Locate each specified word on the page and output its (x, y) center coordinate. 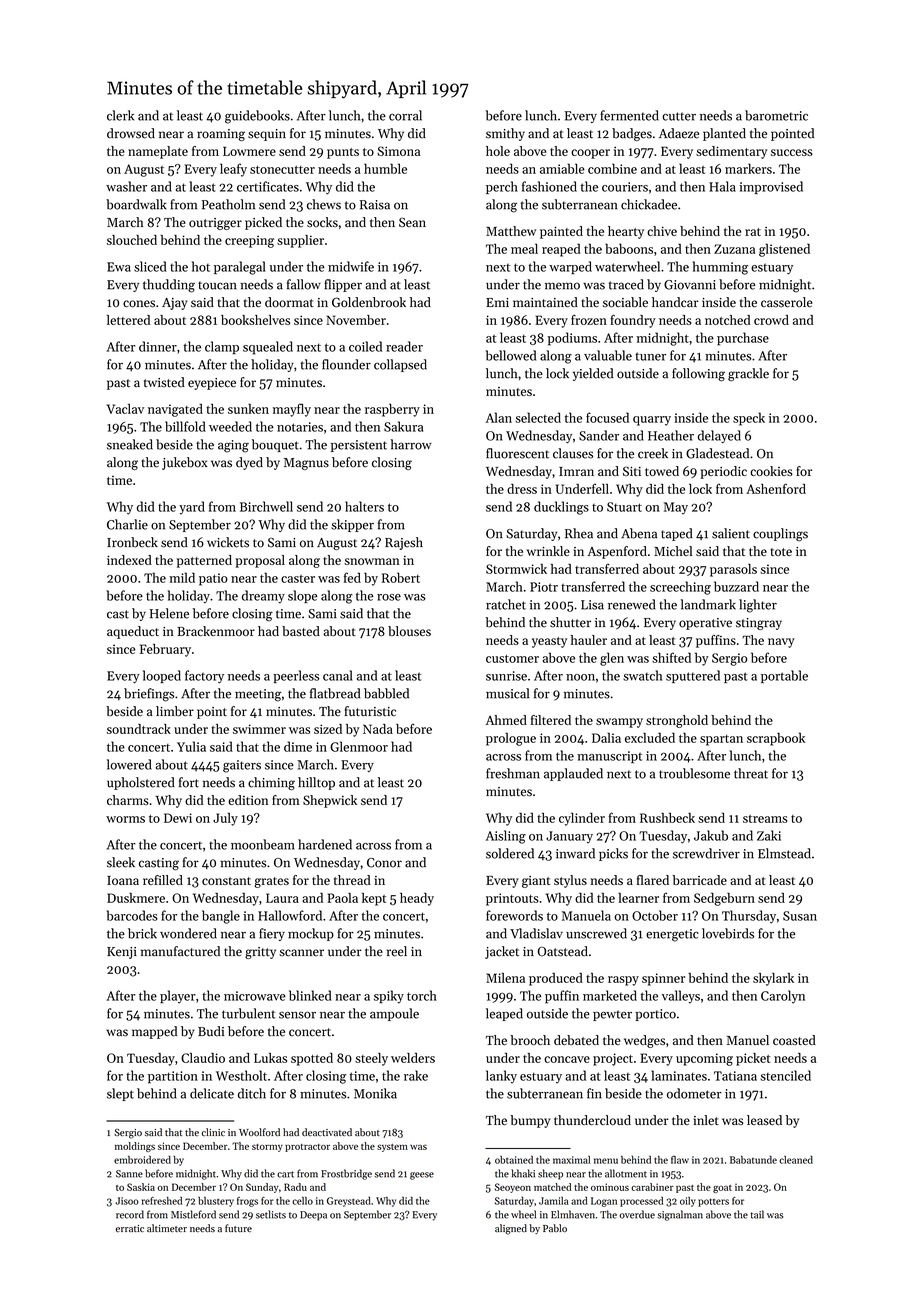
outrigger (215, 224)
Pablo (555, 1228)
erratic (130, 1228)
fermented (629, 115)
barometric (776, 115)
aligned (511, 1229)
